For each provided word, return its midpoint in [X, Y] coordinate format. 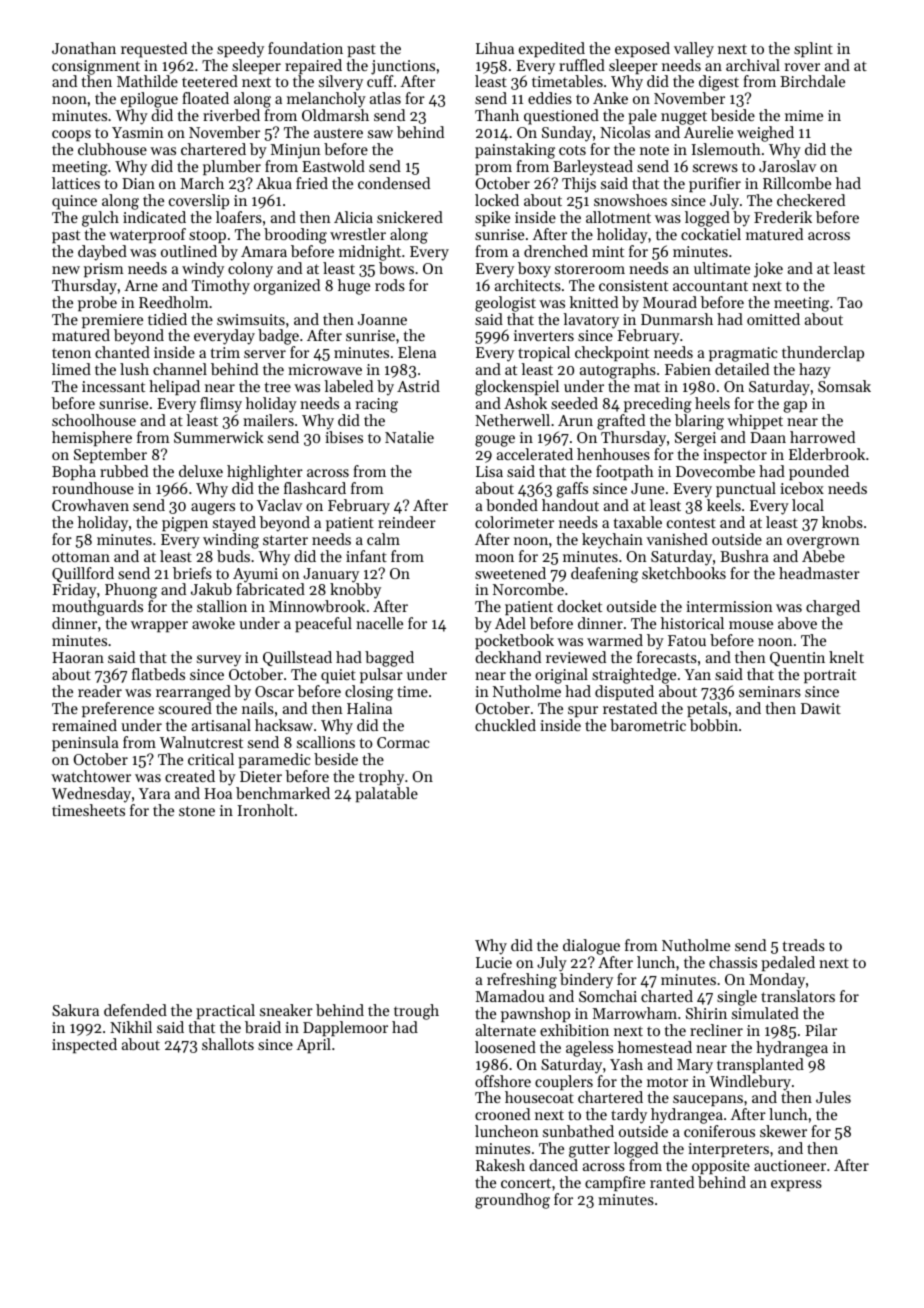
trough [416, 1012]
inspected [84, 1045]
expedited [552, 49]
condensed [394, 183]
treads [804, 945]
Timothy [221, 287]
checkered [811, 200]
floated [205, 98]
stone [197, 811]
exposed [642, 49]
